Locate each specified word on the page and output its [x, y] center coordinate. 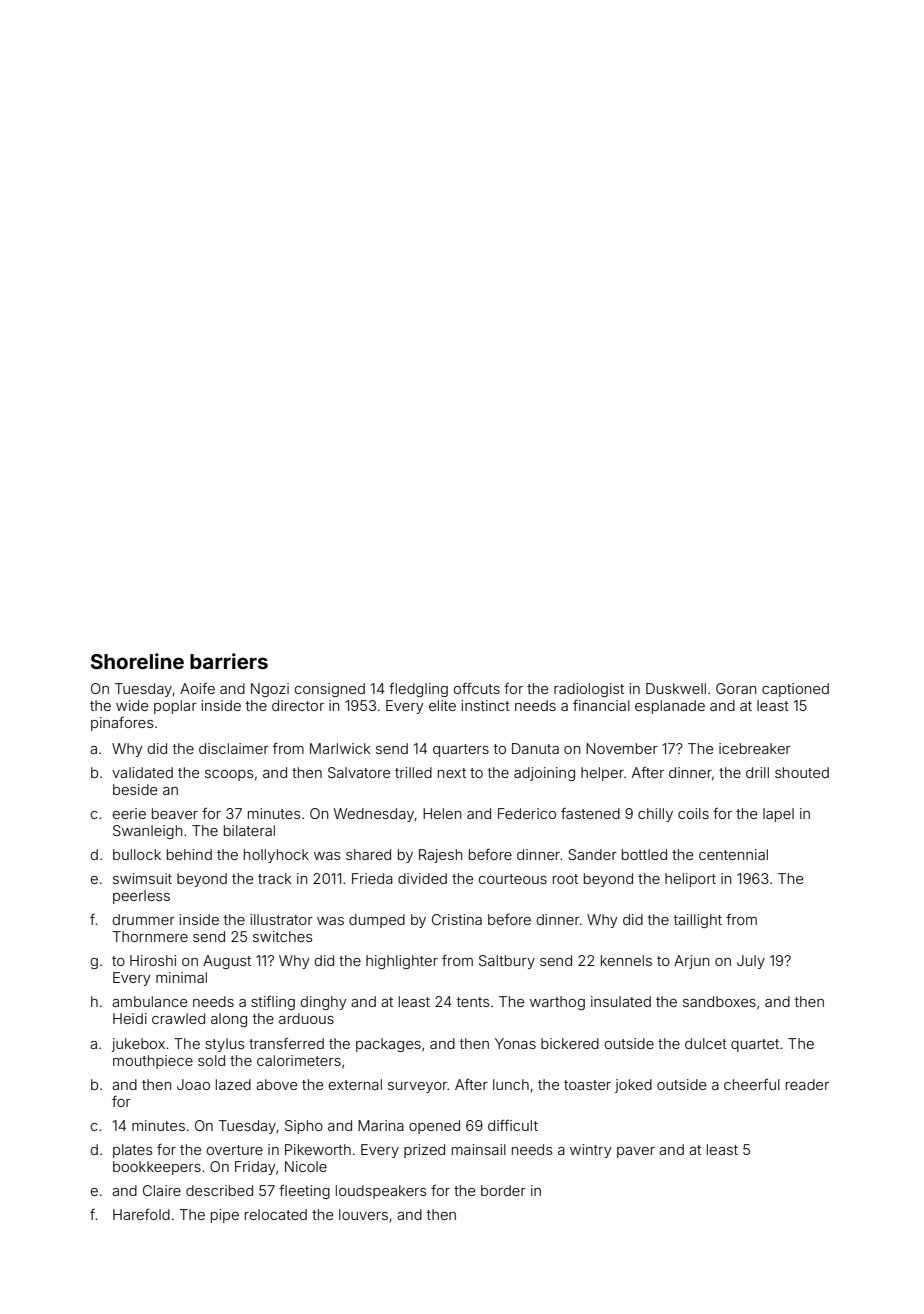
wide [132, 705]
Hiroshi [153, 960]
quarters [461, 750]
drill [757, 772]
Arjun [692, 962]
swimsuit [142, 878]
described [219, 1190]
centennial [733, 854]
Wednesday [374, 815]
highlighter [402, 962]
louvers [363, 1214]
